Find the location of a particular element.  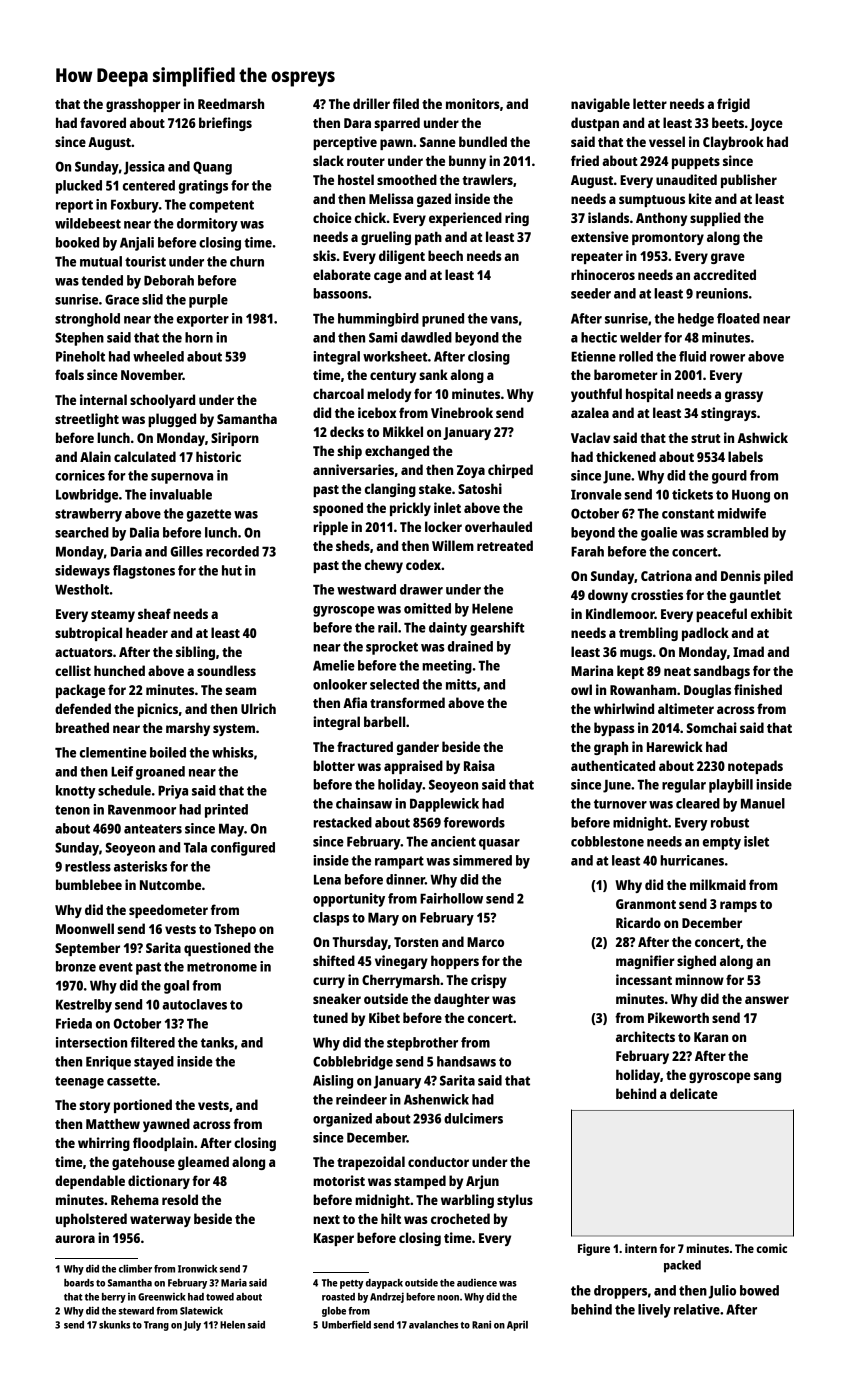

frigid is located at coordinates (733, 105).
